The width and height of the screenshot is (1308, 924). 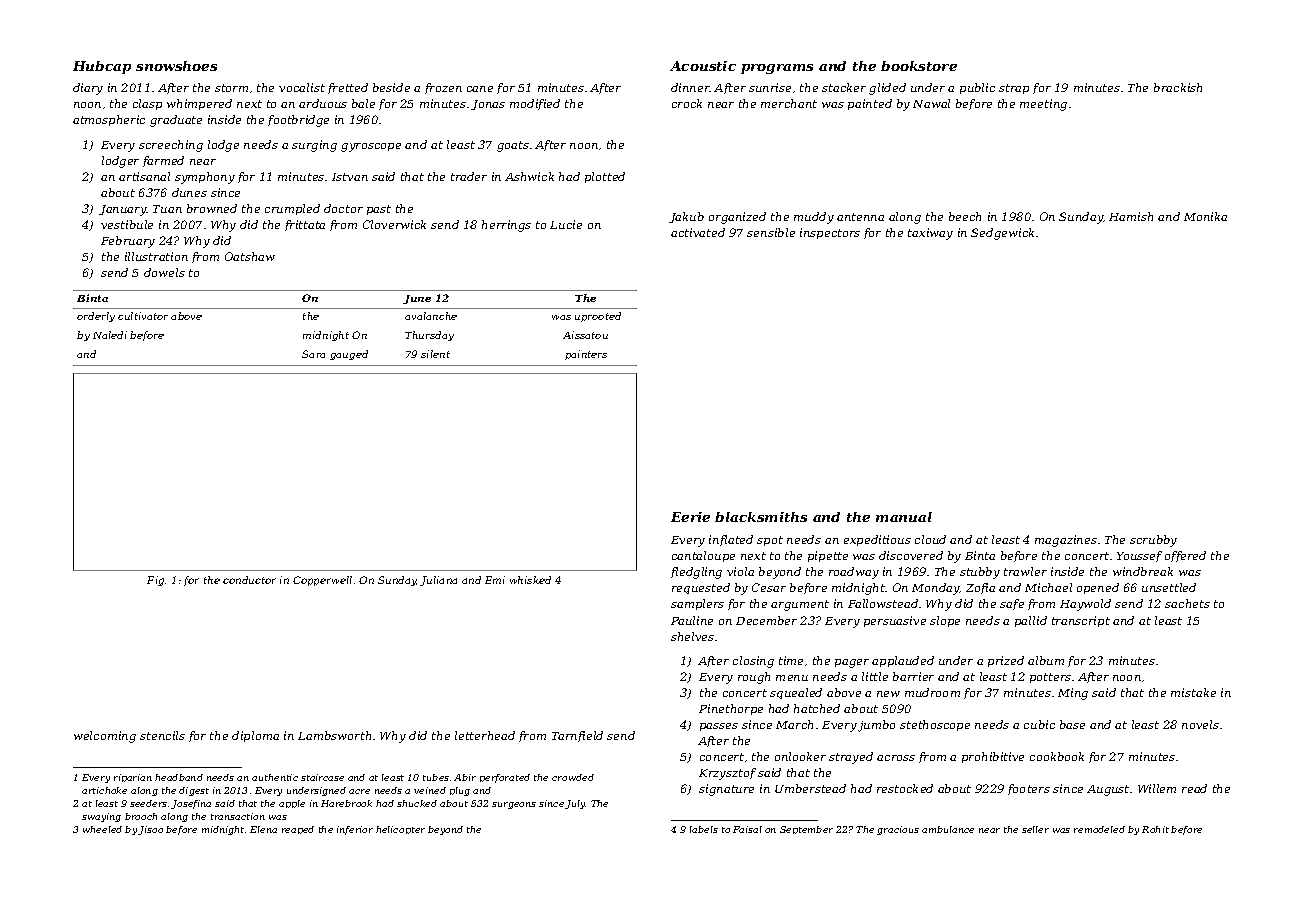 I want to click on pager, so click(x=852, y=663).
